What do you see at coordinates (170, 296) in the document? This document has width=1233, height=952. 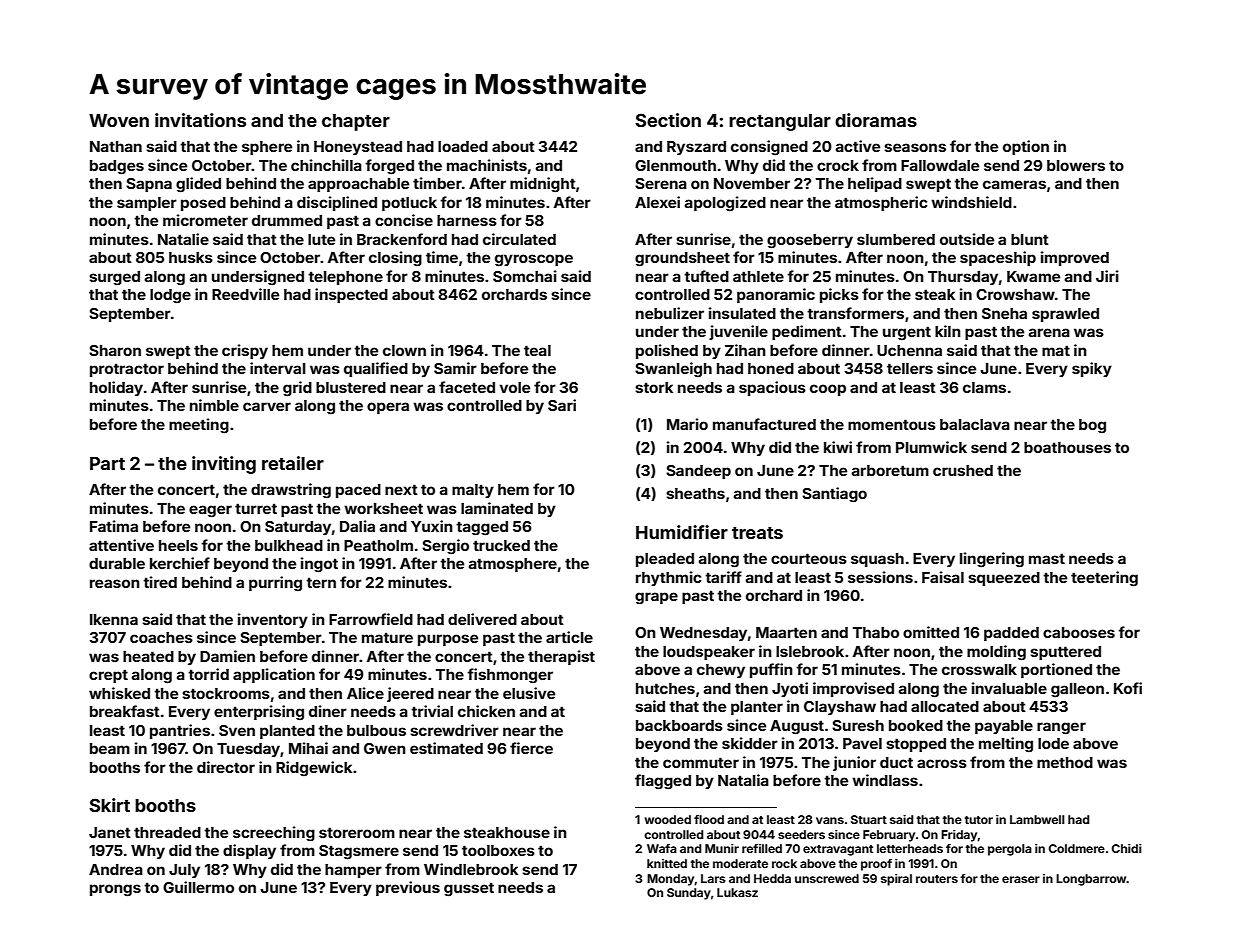 I see `lodge` at bounding box center [170, 296].
